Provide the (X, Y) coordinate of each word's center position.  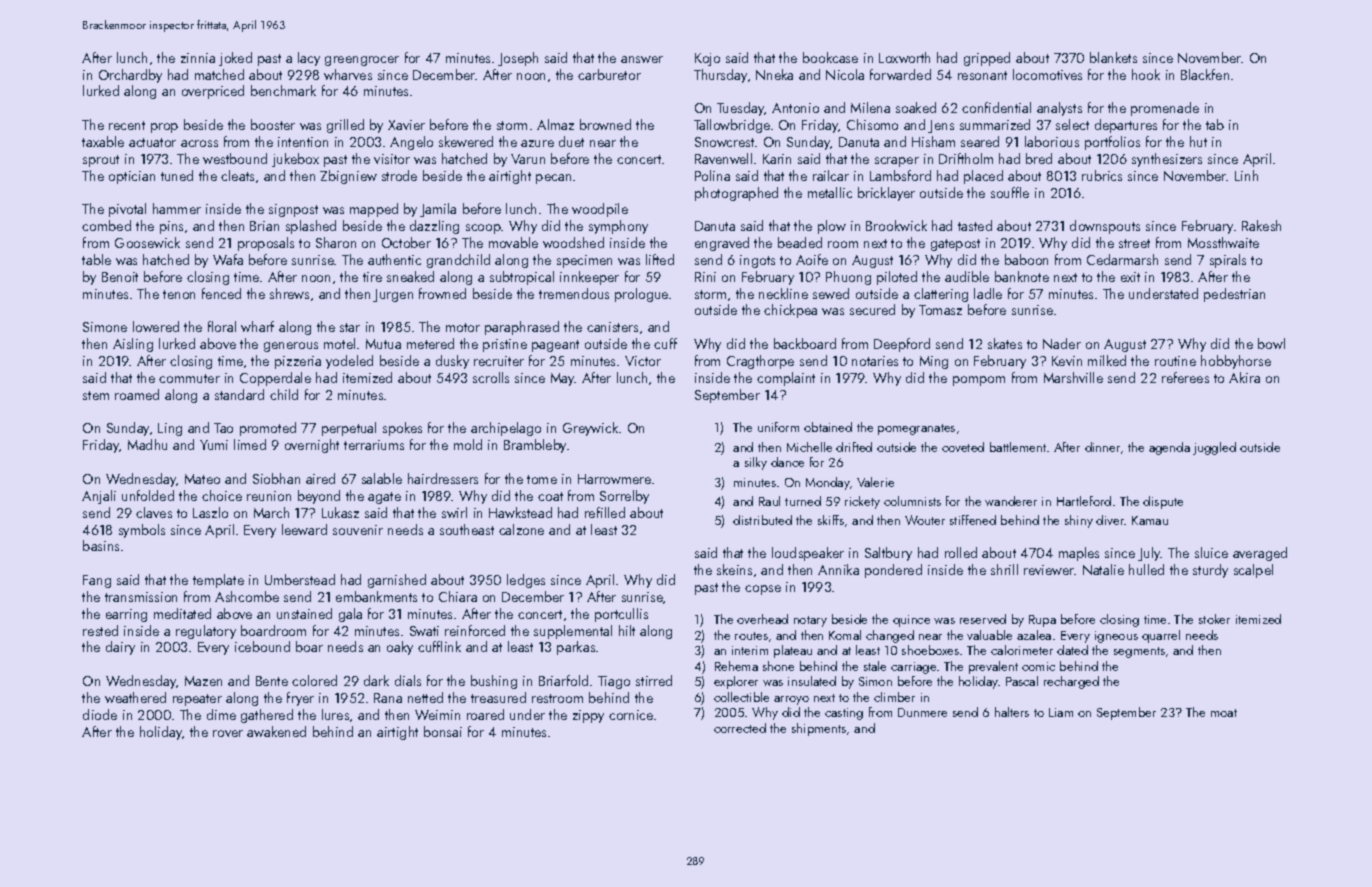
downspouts (1105, 227)
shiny (1079, 521)
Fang (97, 581)
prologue (641, 295)
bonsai (443, 731)
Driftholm (966, 158)
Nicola (845, 74)
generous (291, 347)
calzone (521, 529)
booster (273, 124)
